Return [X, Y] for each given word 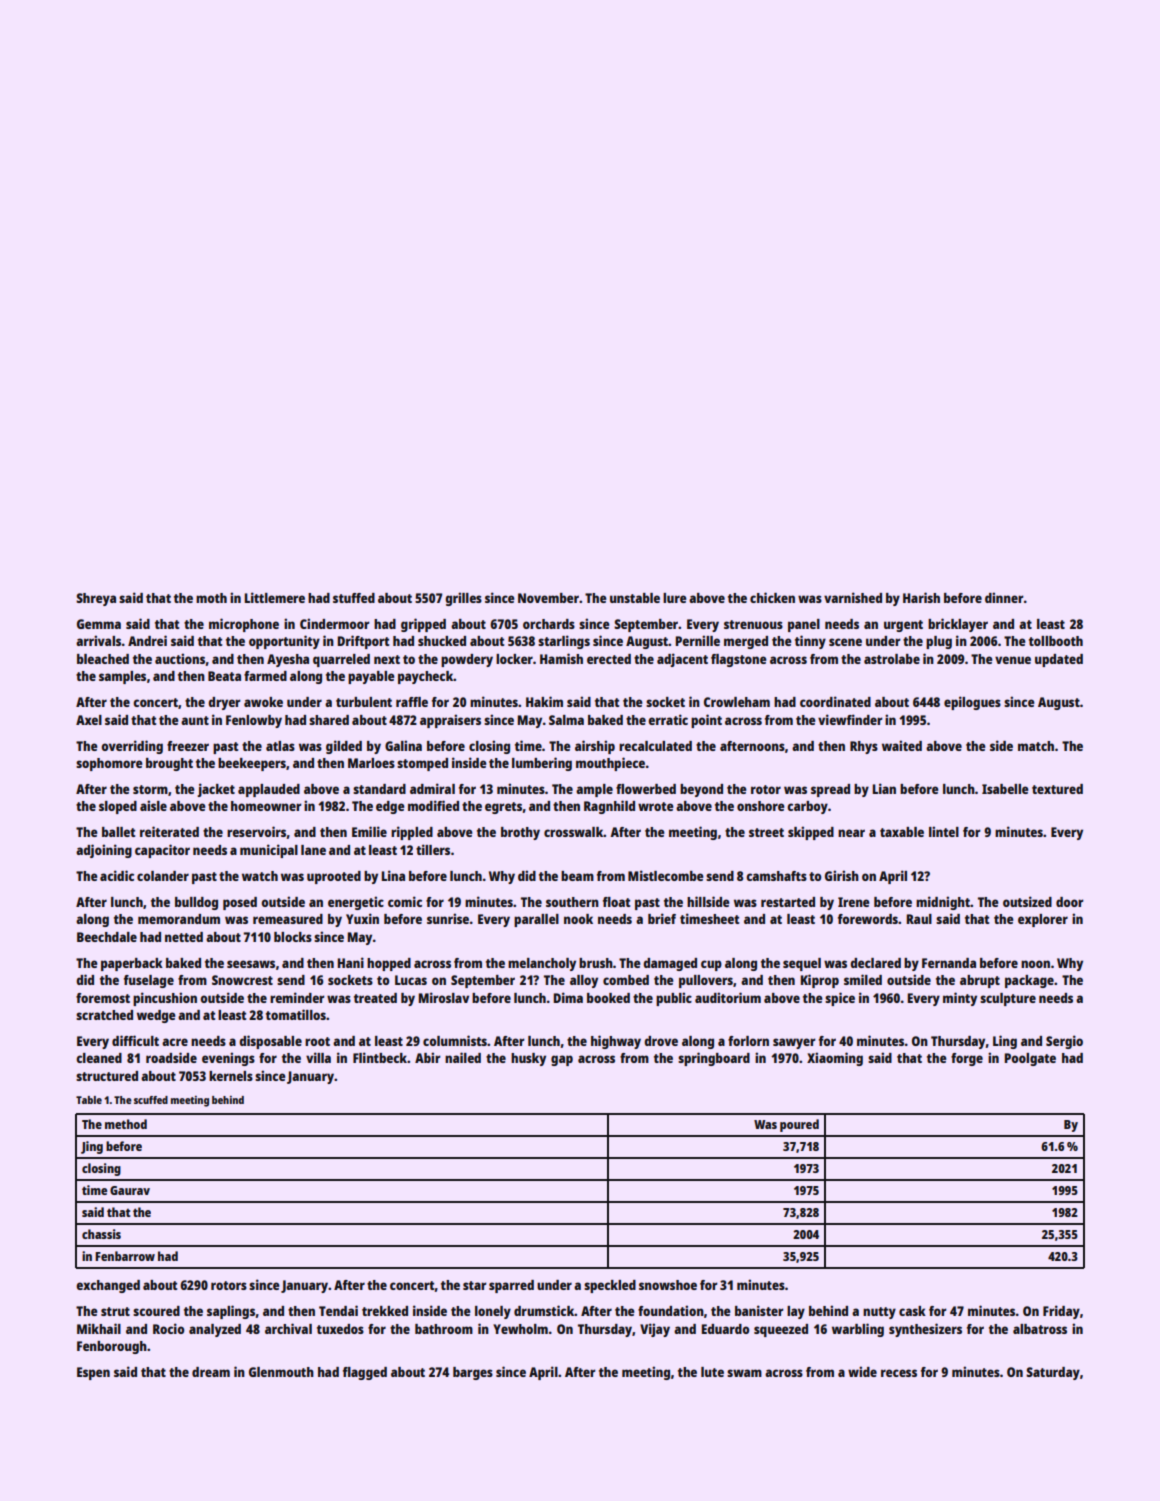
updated [1059, 660]
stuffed [354, 598]
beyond [701, 790]
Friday [1061, 1312]
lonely [493, 1312]
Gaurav [130, 1190]
